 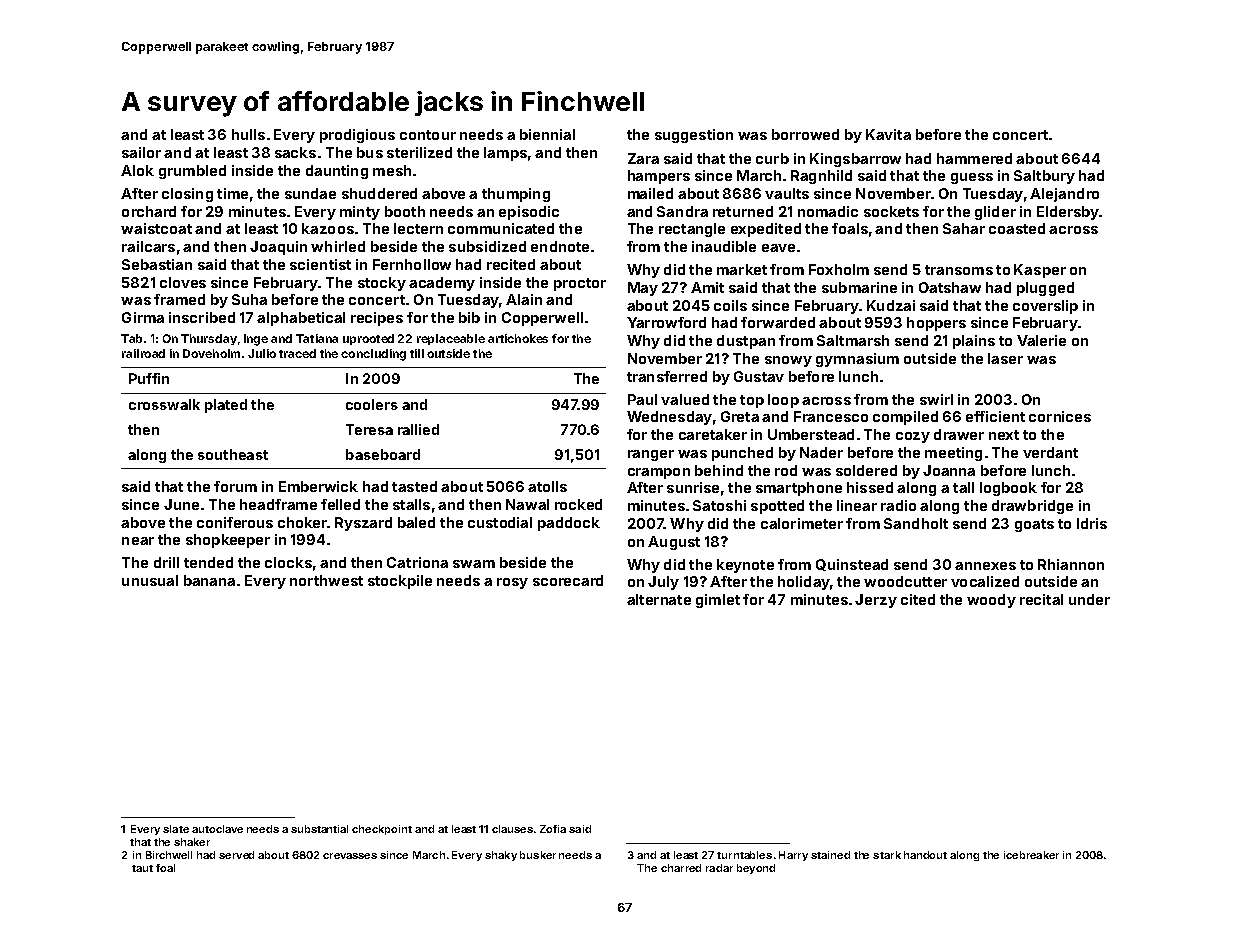 I want to click on rallied, so click(x=418, y=429).
